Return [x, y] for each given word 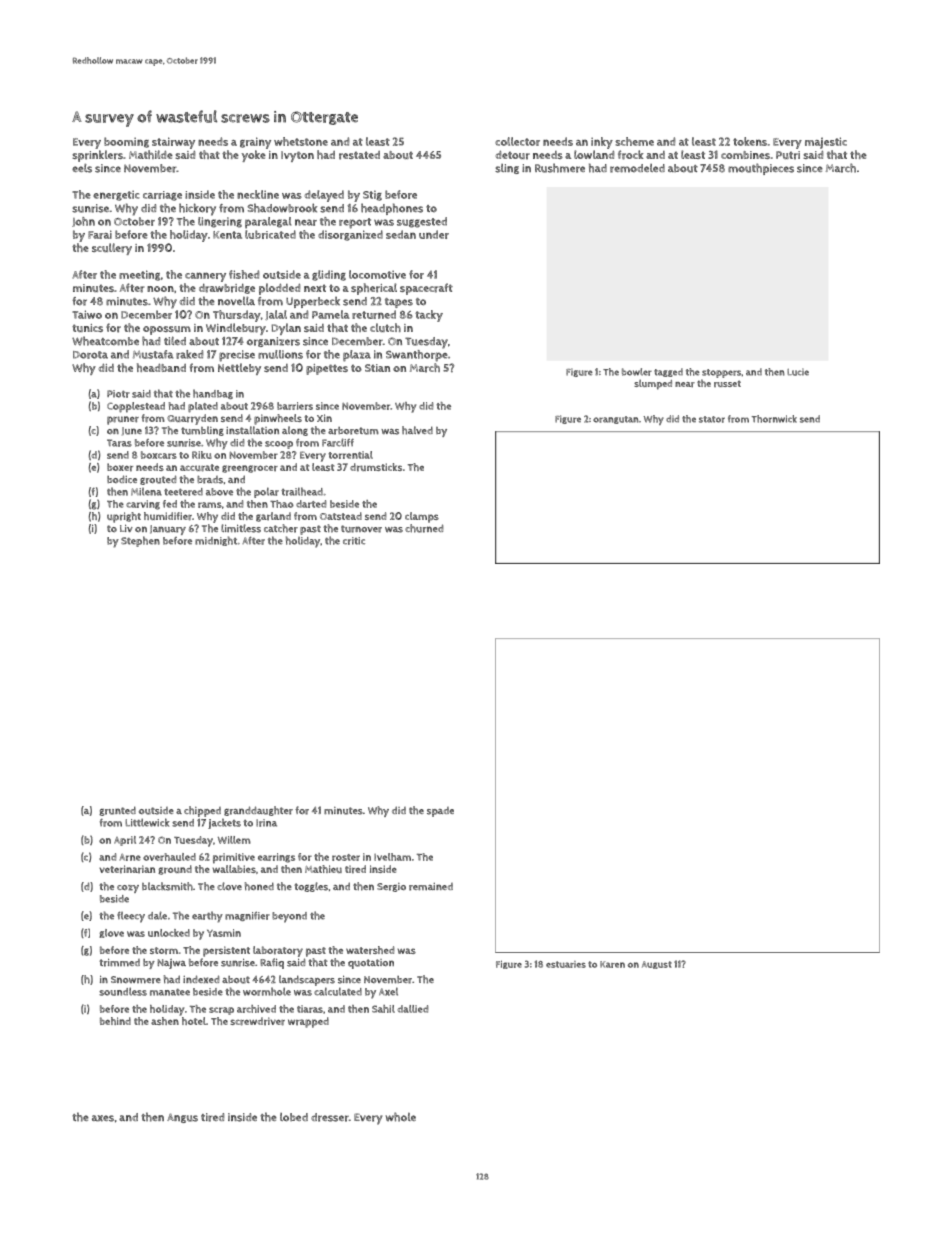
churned [424, 528]
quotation [371, 964]
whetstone [301, 141]
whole [401, 1117]
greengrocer [250, 469]
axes [103, 1118]
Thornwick [774, 419]
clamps [422, 517]
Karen [612, 964]
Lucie [798, 372]
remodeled [637, 168]
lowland [594, 154]
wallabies [234, 869]
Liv [126, 528]
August [657, 965]
